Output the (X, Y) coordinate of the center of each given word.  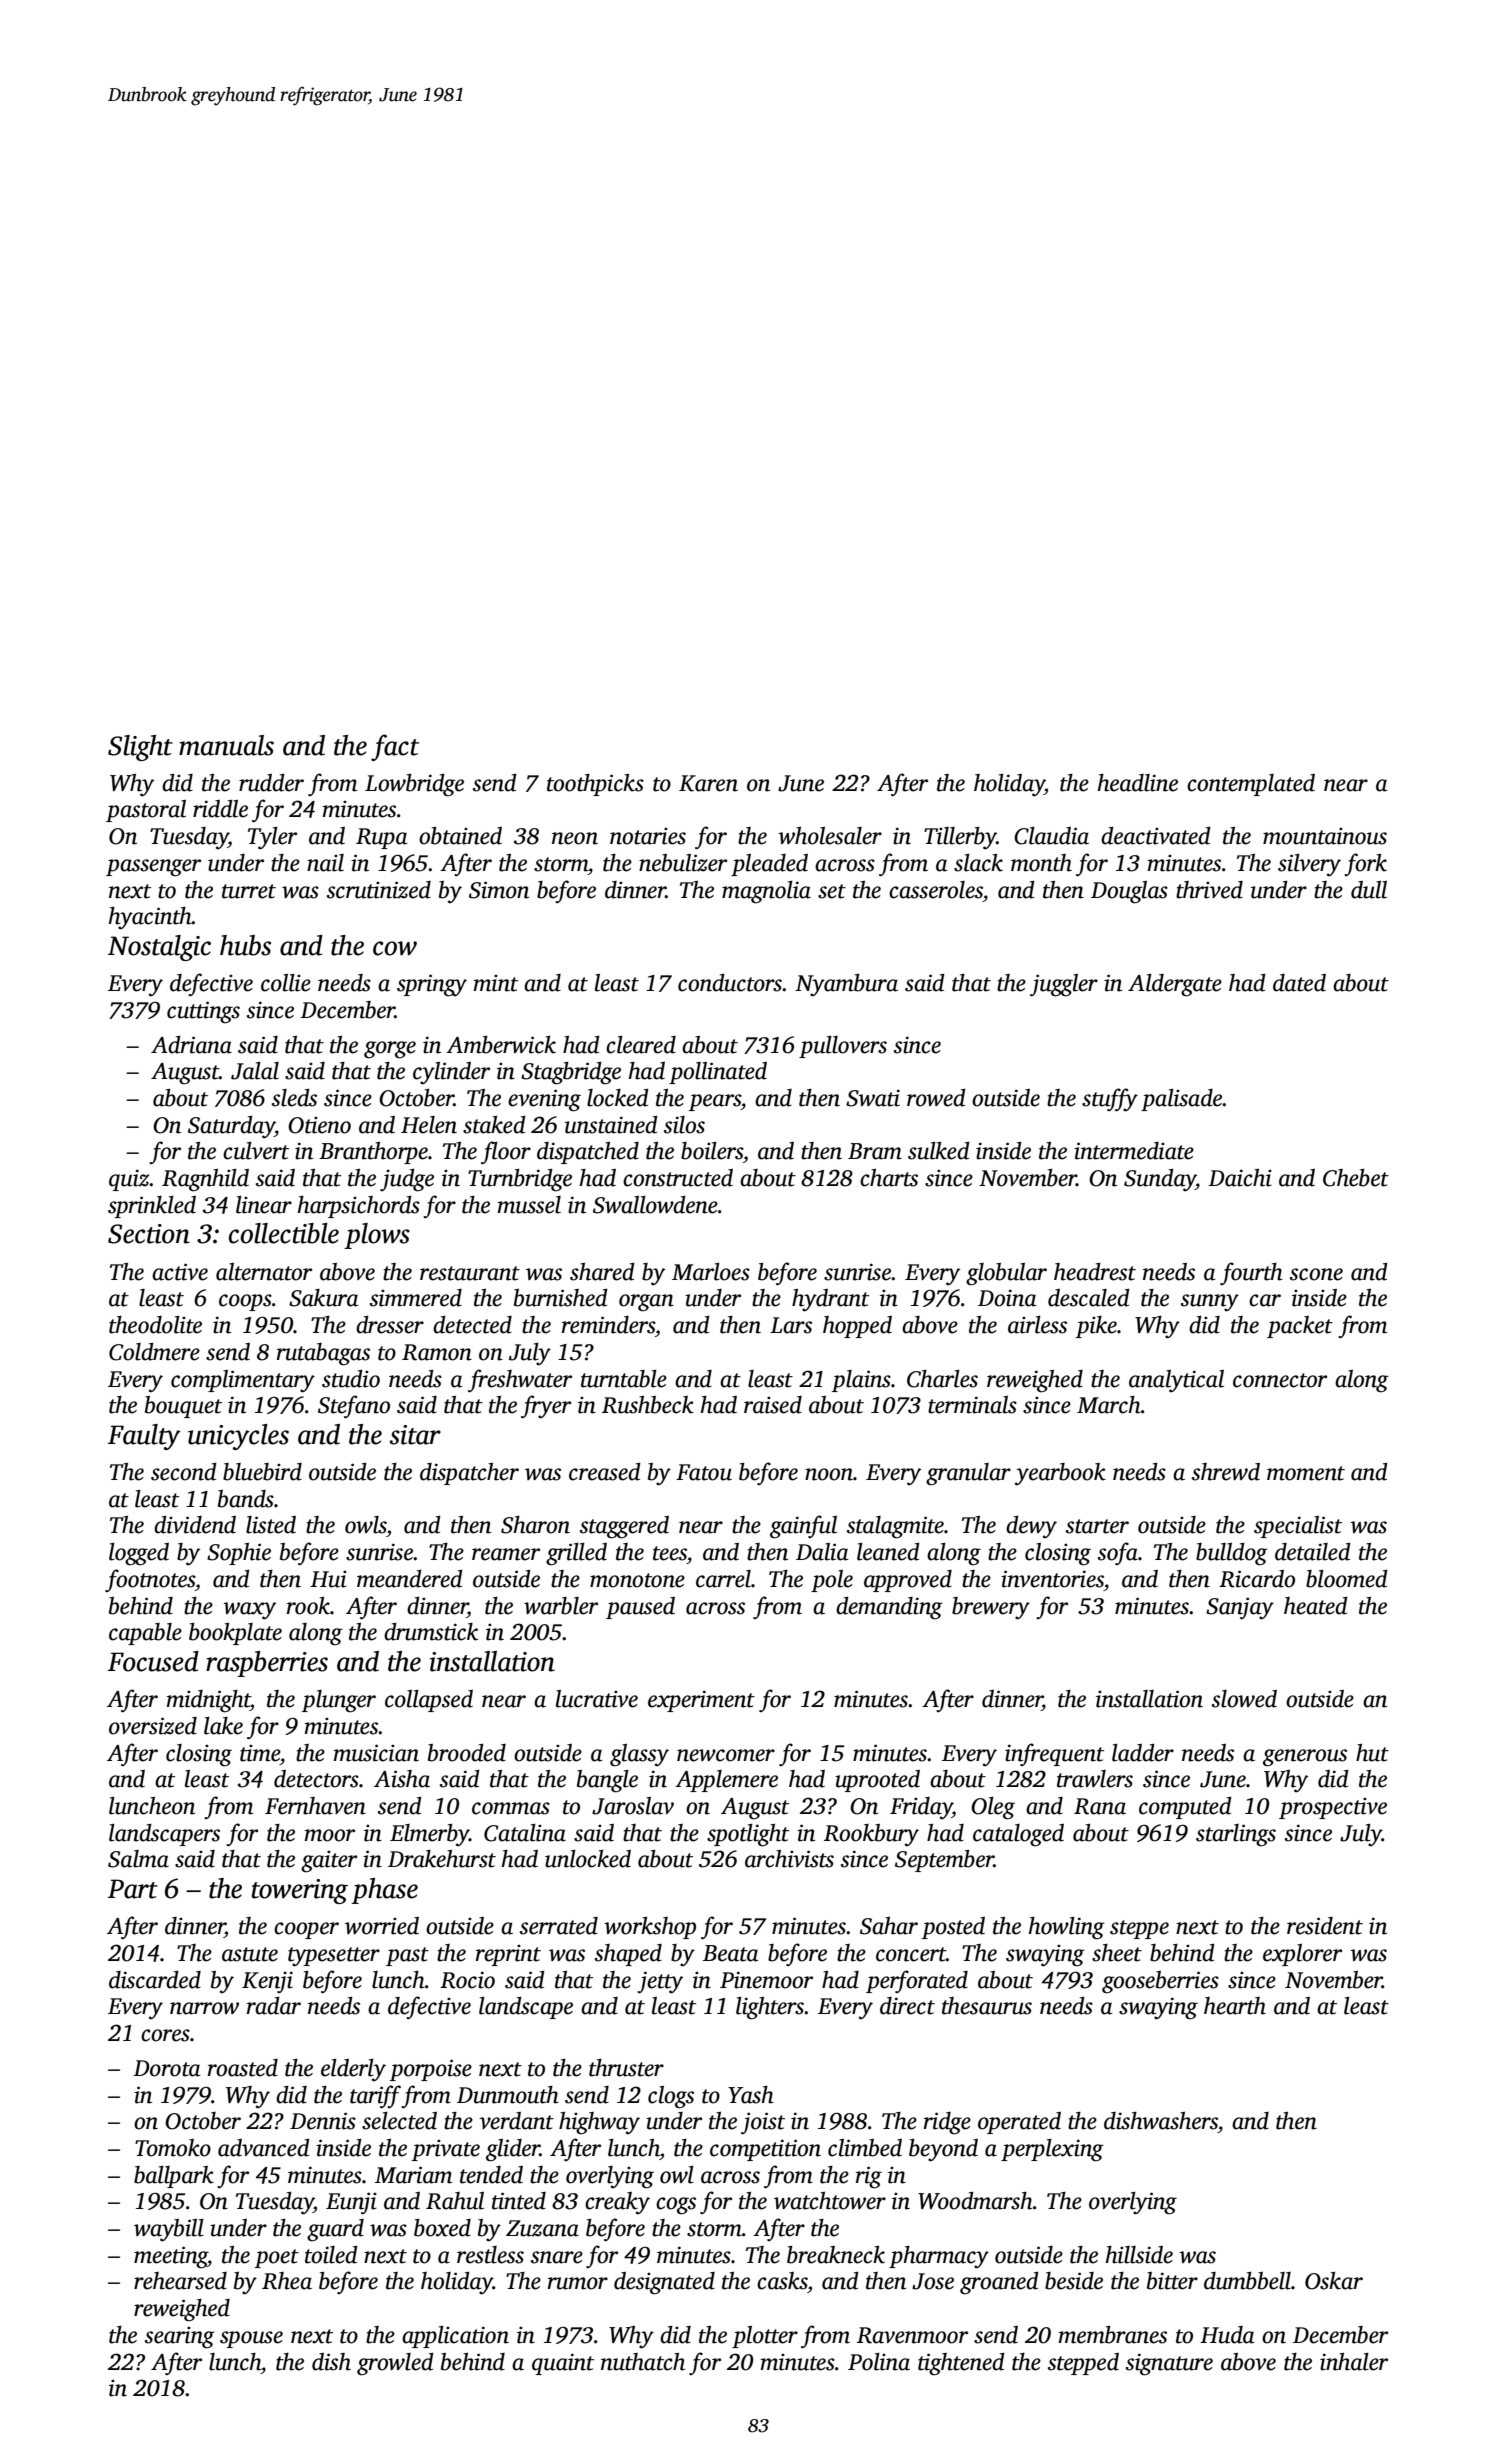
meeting (171, 2257)
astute (250, 1954)
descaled (1089, 1298)
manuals (226, 745)
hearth (1235, 2006)
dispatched (588, 1153)
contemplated (1251, 785)
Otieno (319, 1125)
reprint (508, 1955)
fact (395, 747)
